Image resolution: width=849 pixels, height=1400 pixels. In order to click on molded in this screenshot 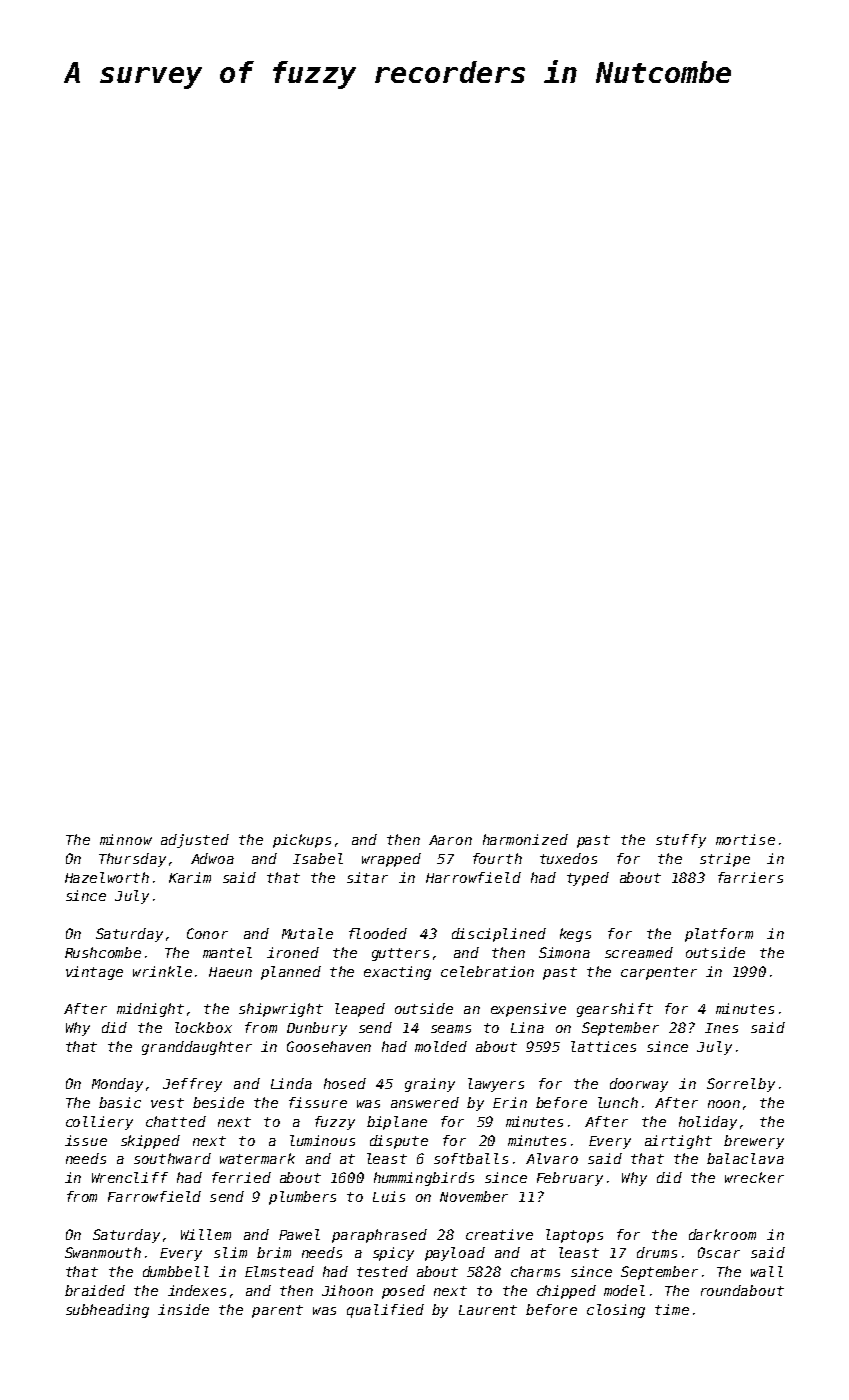, I will do `click(441, 1046)`.
